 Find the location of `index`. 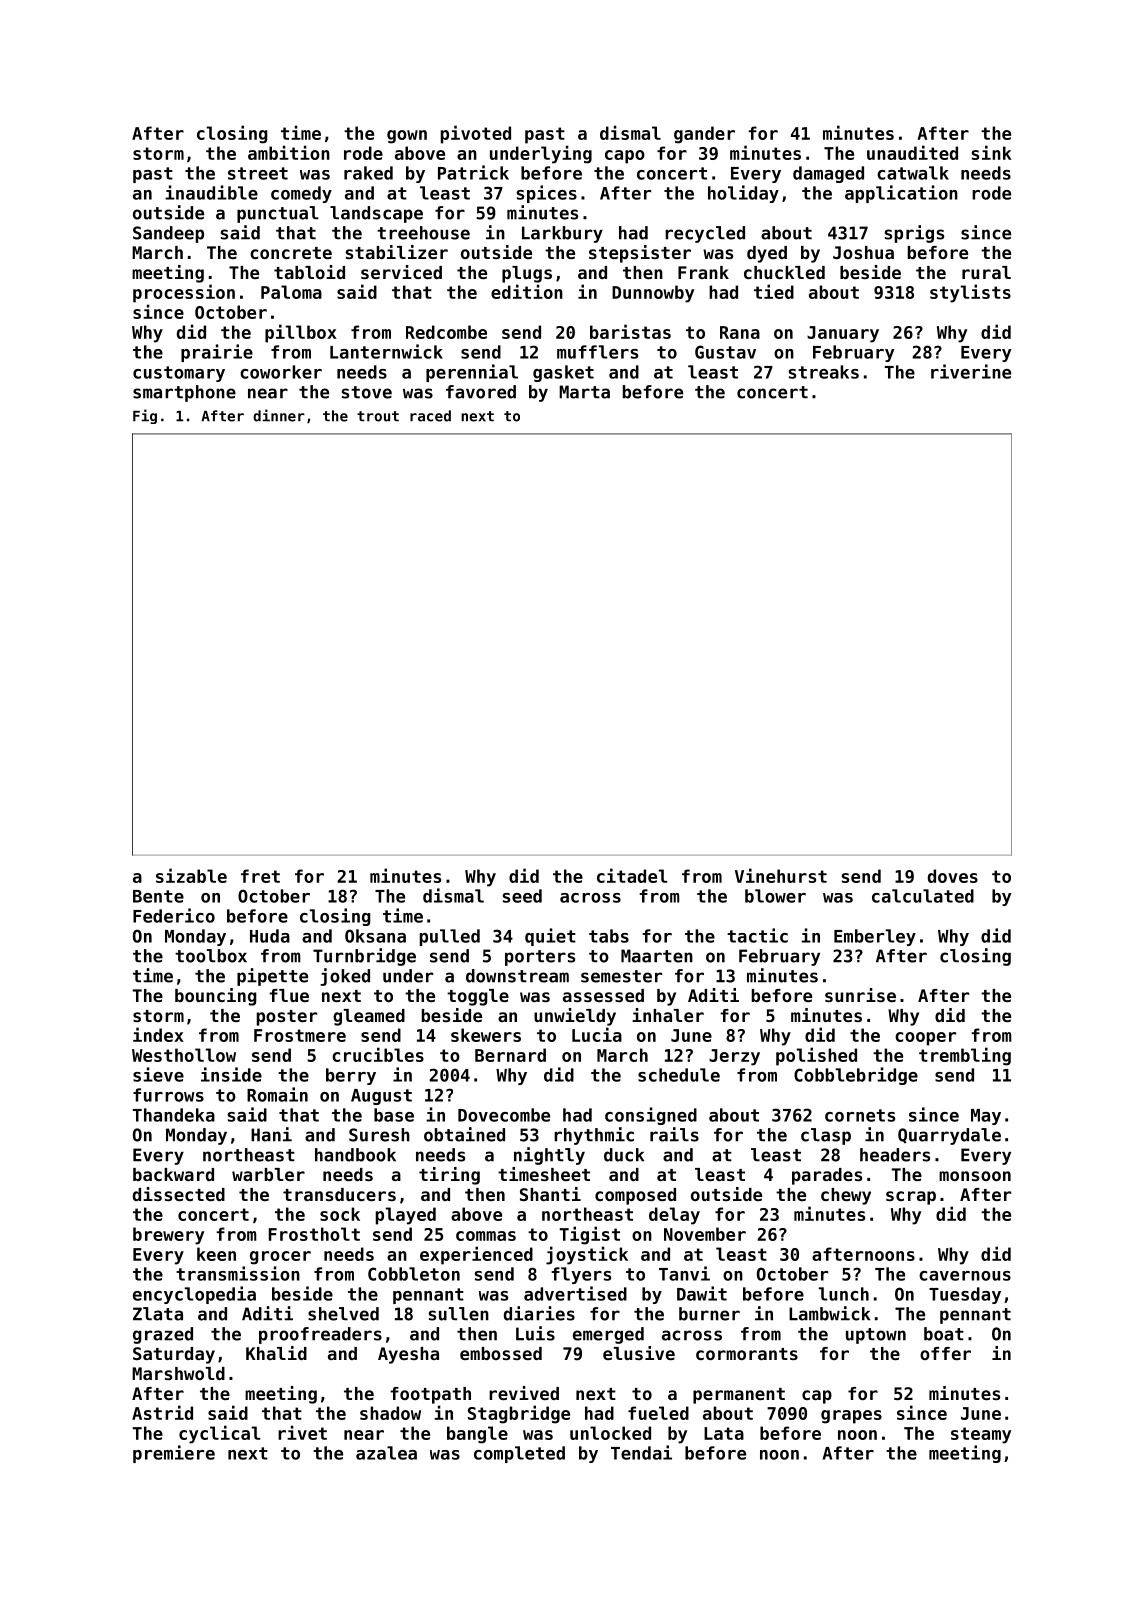

index is located at coordinates (158, 1034).
